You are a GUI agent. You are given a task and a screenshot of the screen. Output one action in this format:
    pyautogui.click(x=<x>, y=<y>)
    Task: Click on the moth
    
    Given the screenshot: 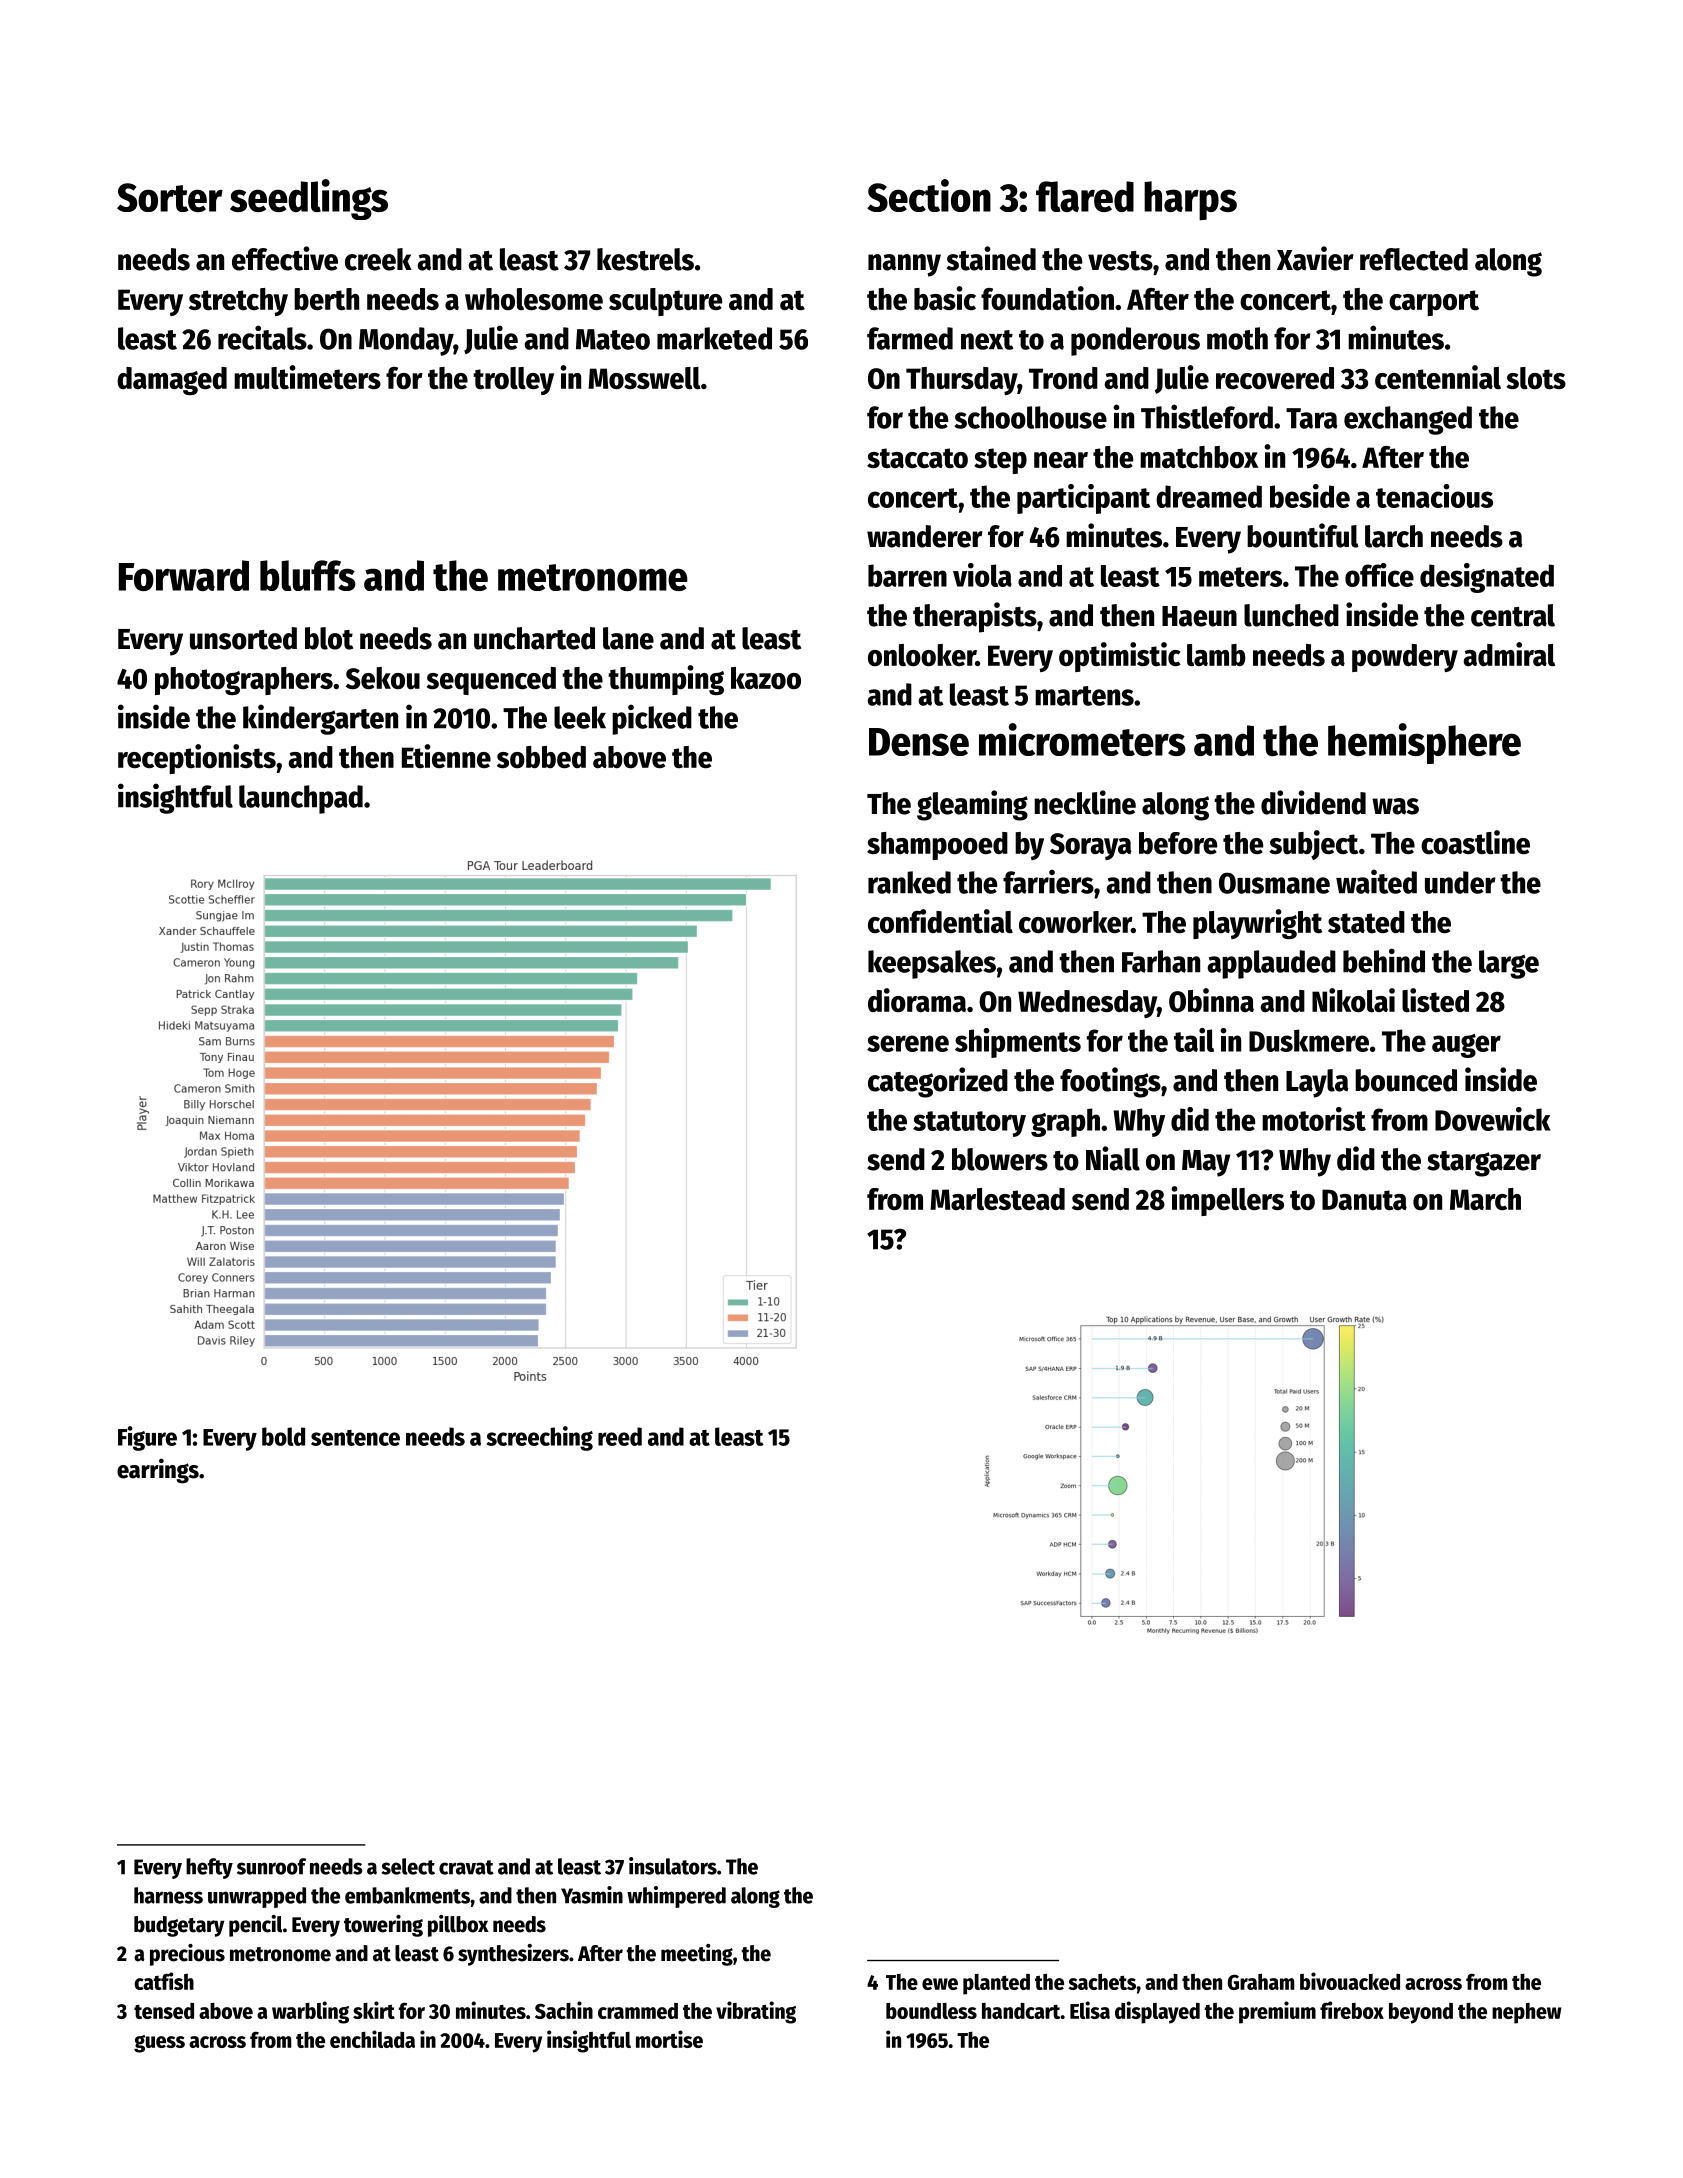 What is the action you would take?
    pyautogui.click(x=1237, y=338)
